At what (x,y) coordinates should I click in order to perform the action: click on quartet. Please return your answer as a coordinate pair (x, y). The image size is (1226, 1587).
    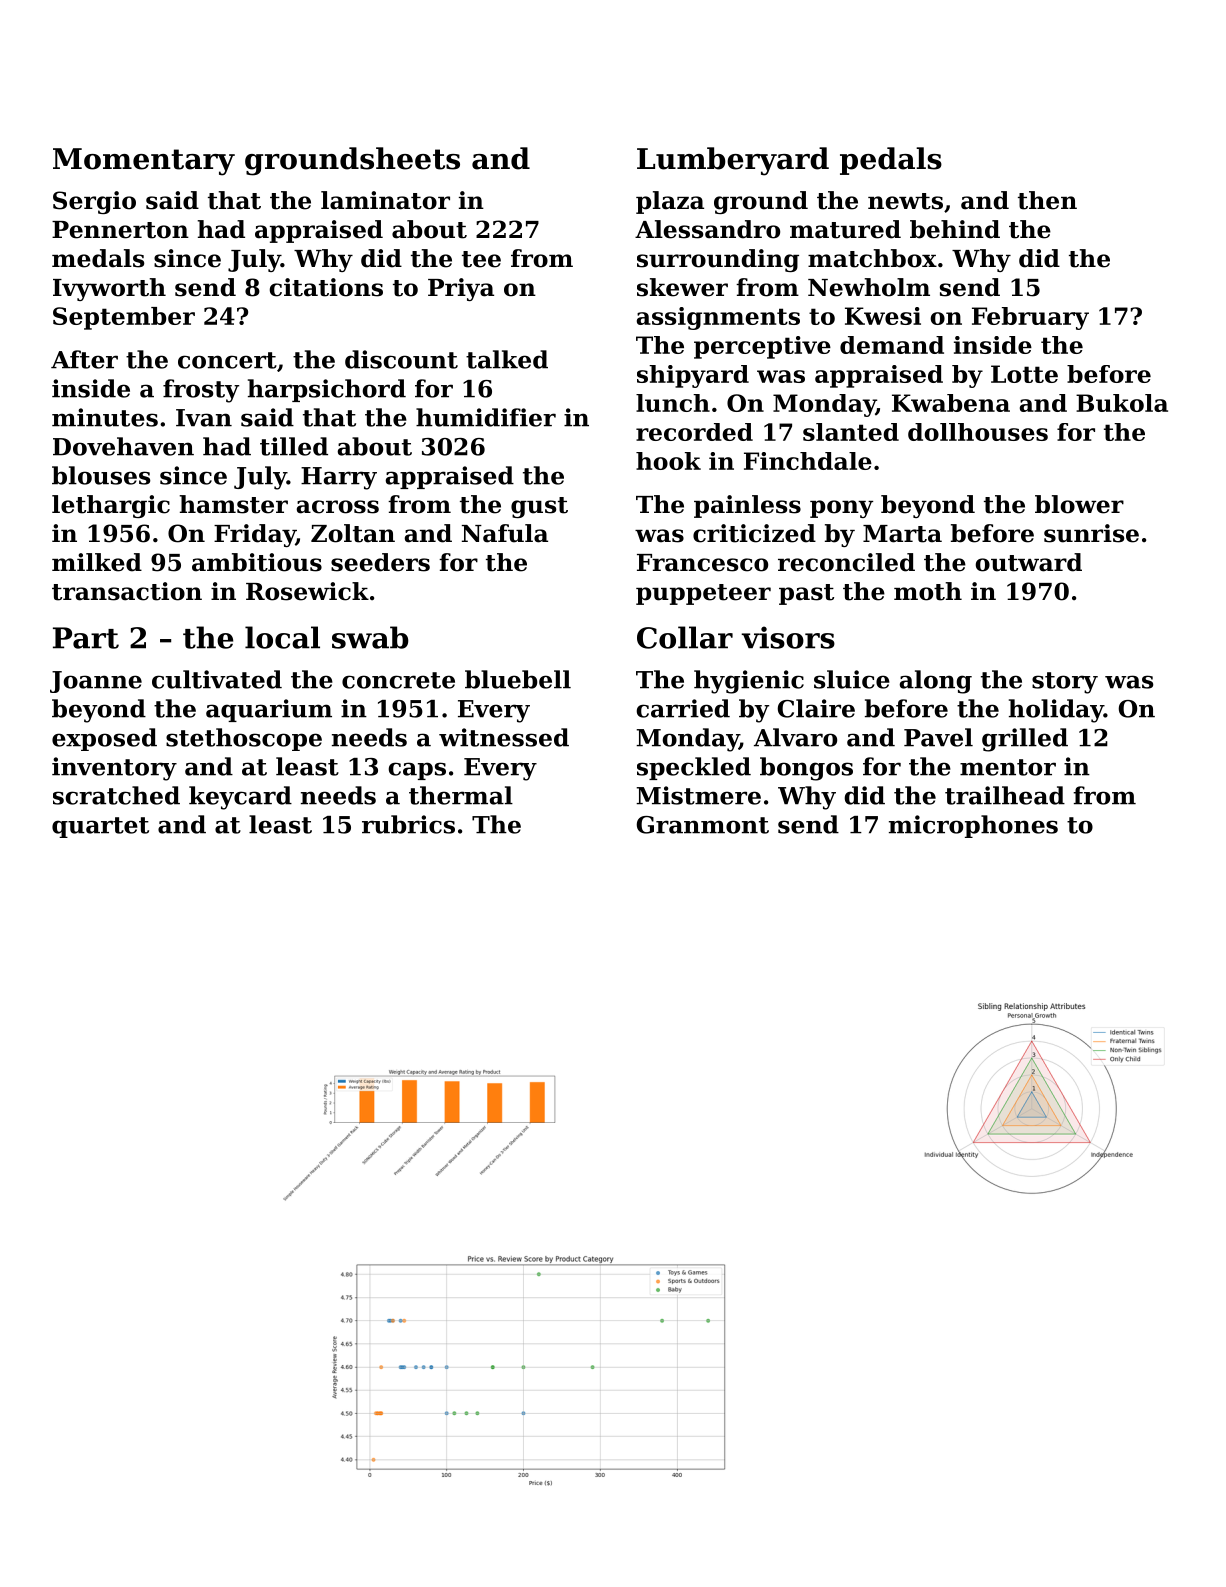
    Looking at the image, I should click on (100, 827).
